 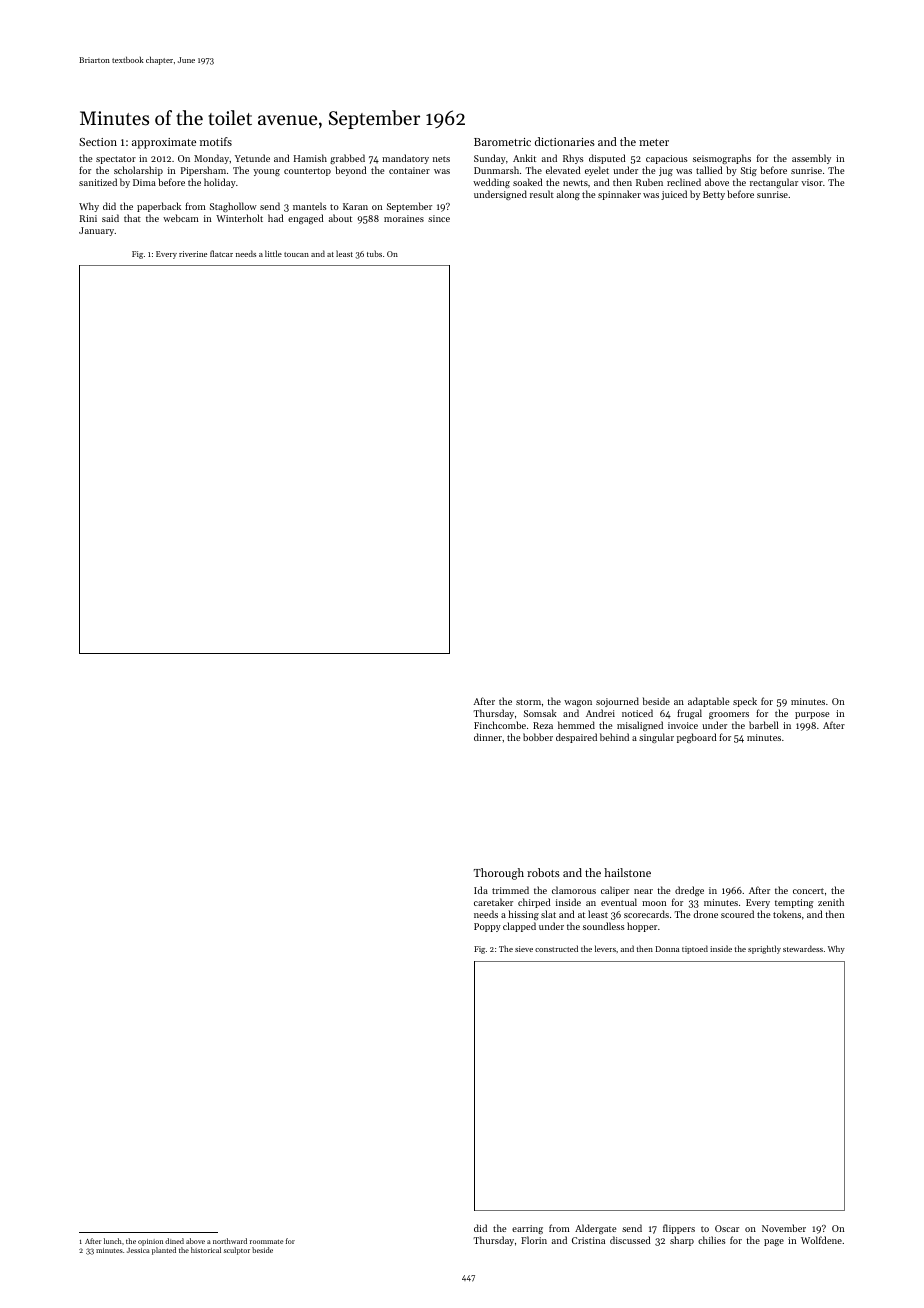 I want to click on dinner, so click(x=488, y=737).
